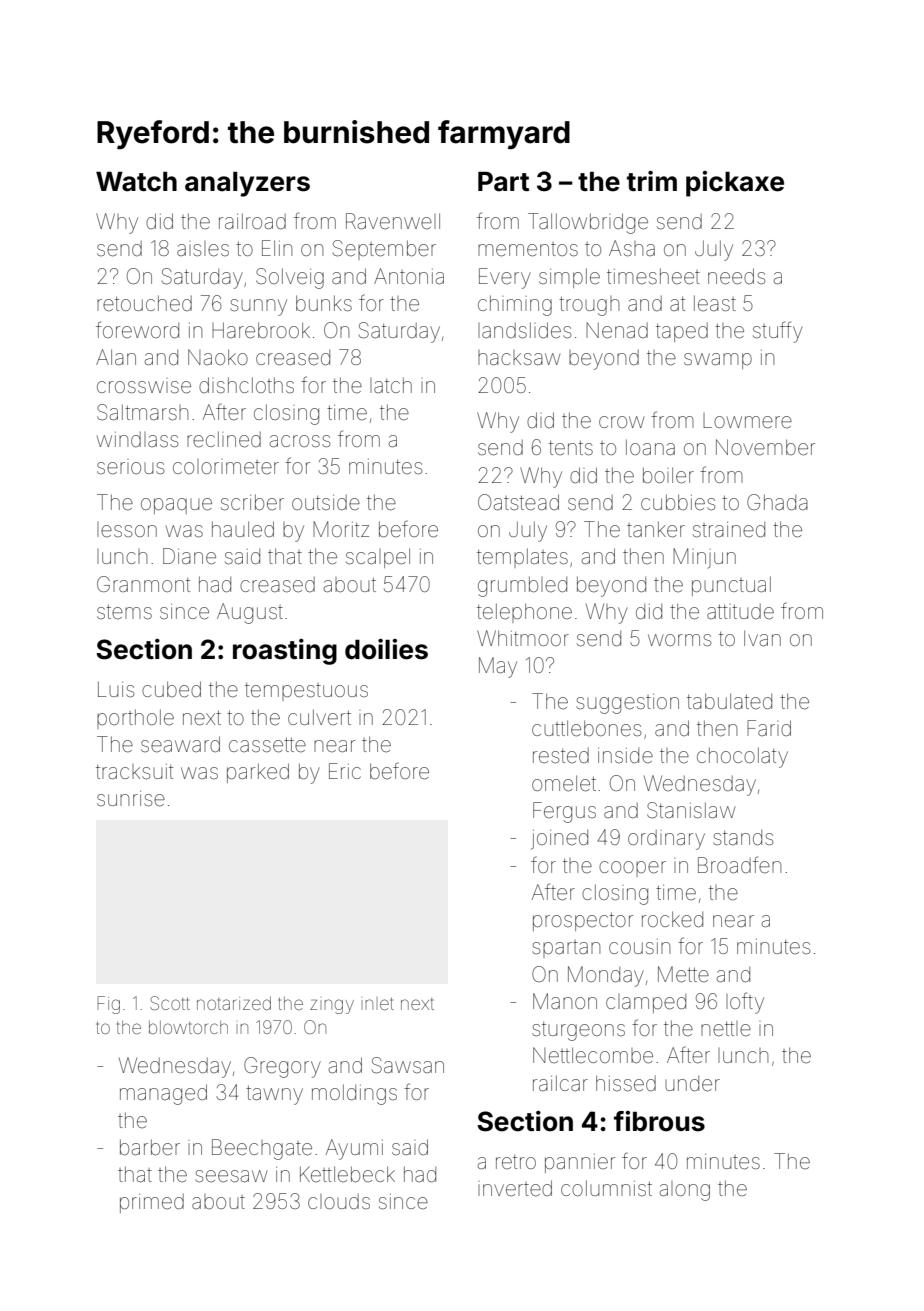 Image resolution: width=924 pixels, height=1311 pixels. I want to click on boiler, so click(668, 475).
